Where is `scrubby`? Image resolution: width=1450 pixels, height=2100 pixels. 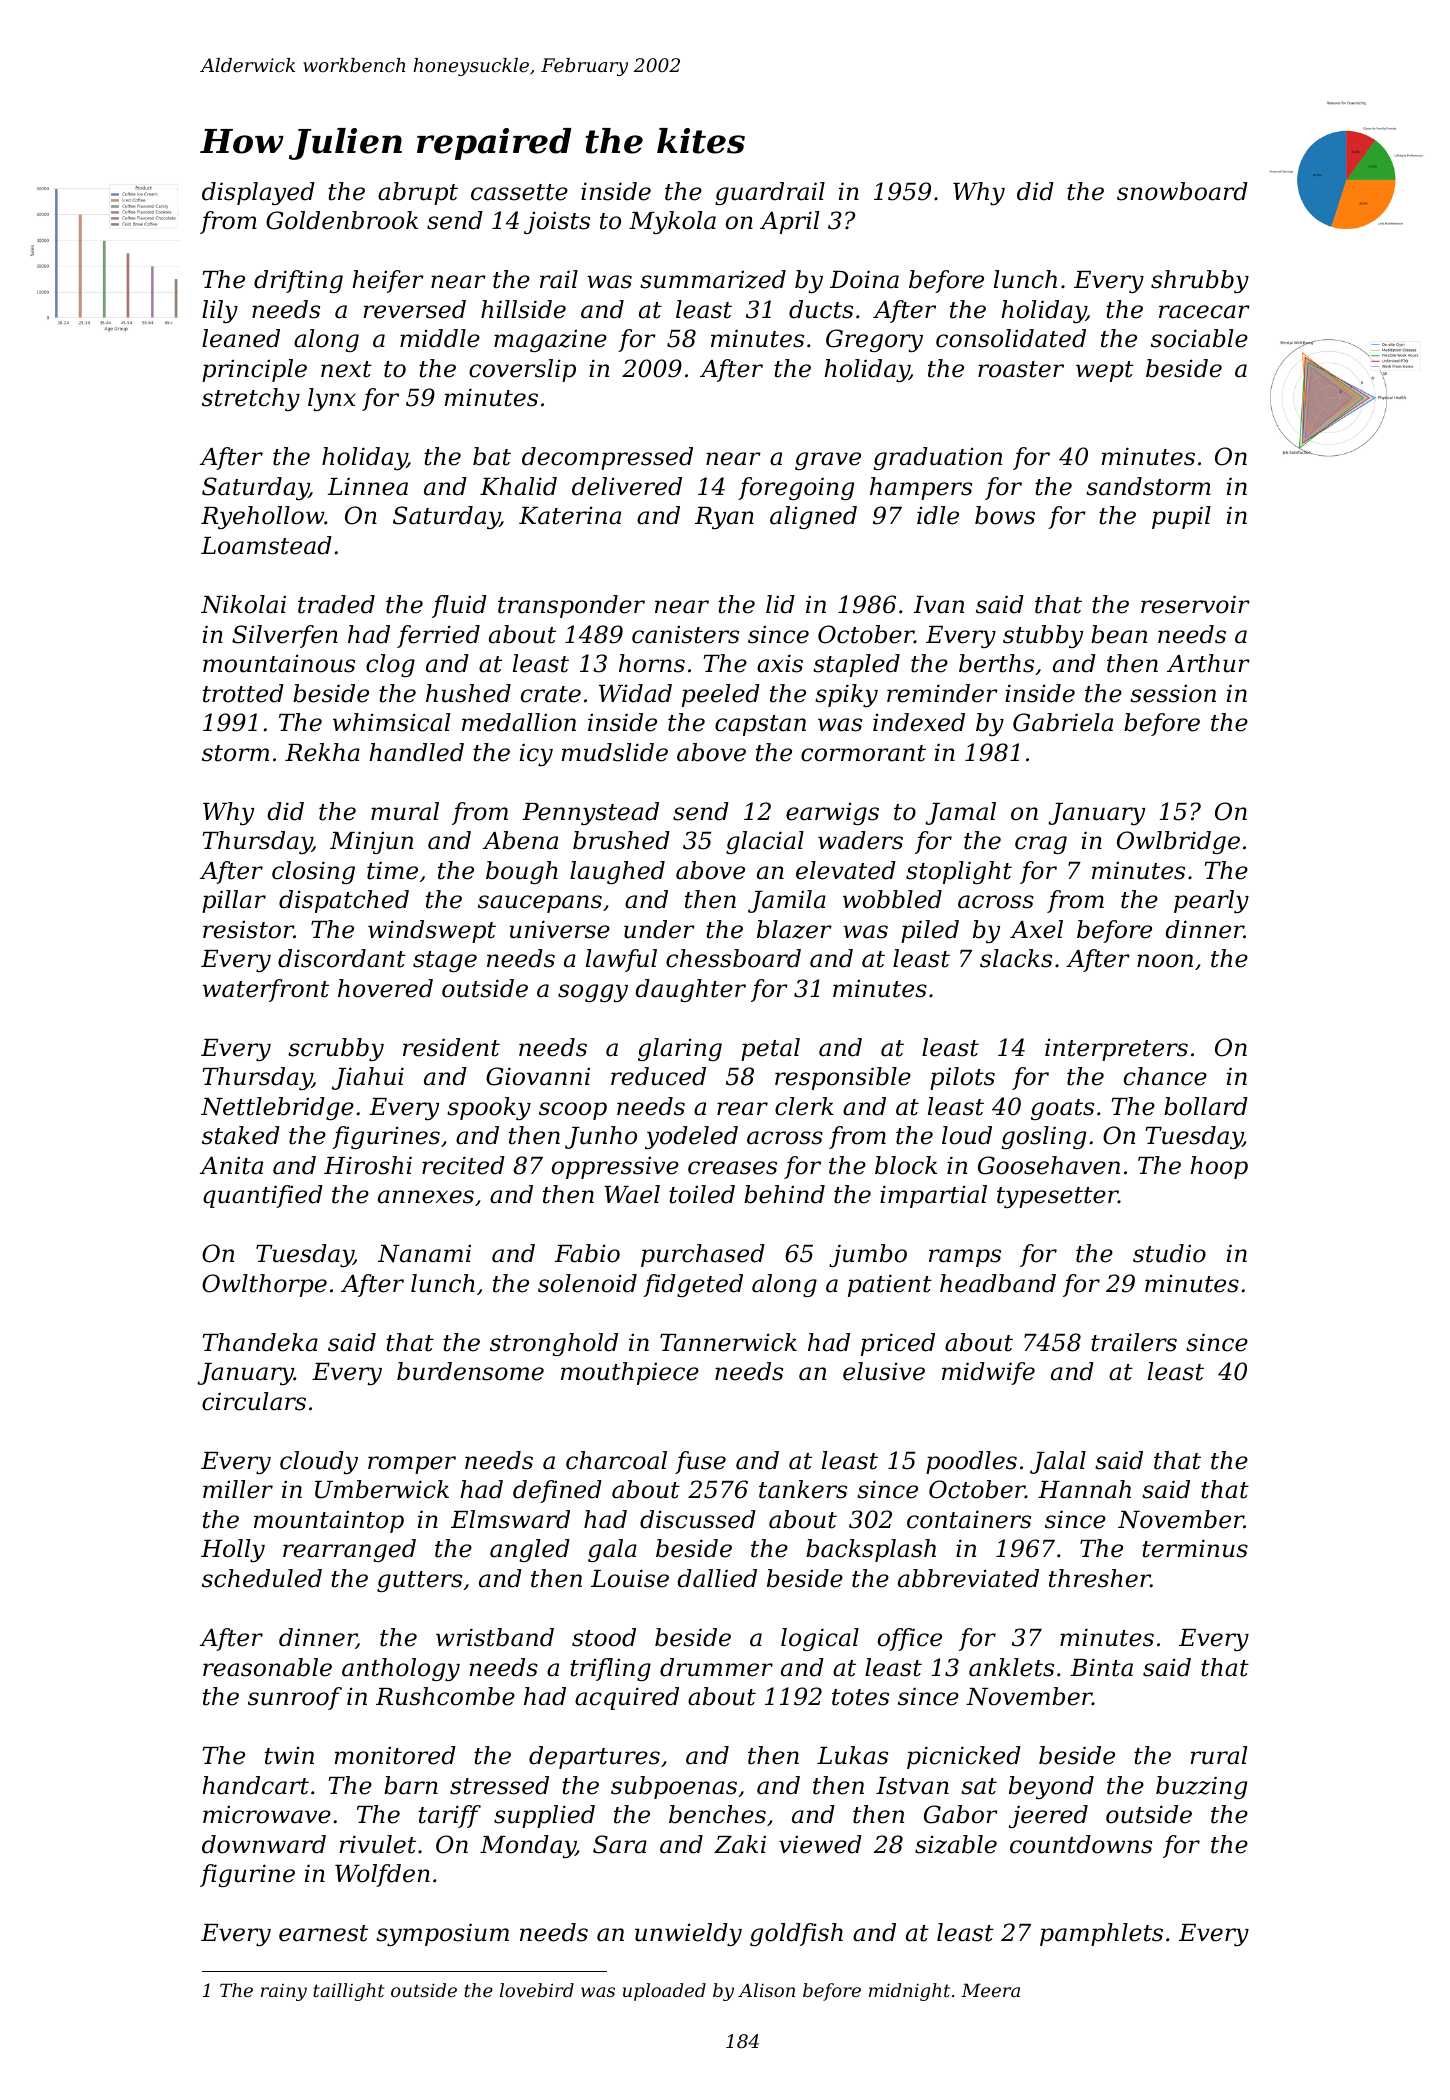
scrubby is located at coordinates (336, 1049).
